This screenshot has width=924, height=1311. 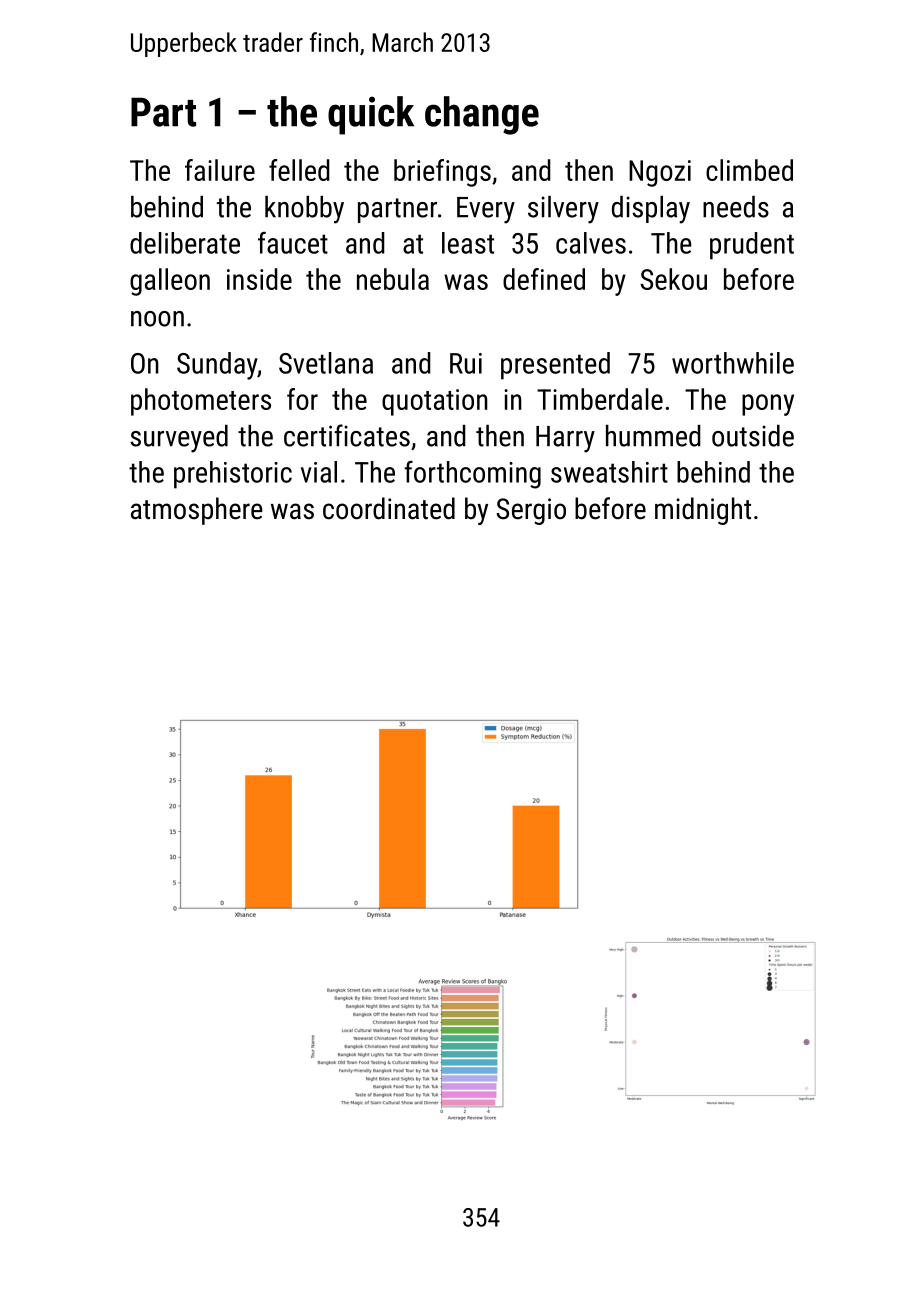 What do you see at coordinates (482, 115) in the screenshot?
I see `change` at bounding box center [482, 115].
